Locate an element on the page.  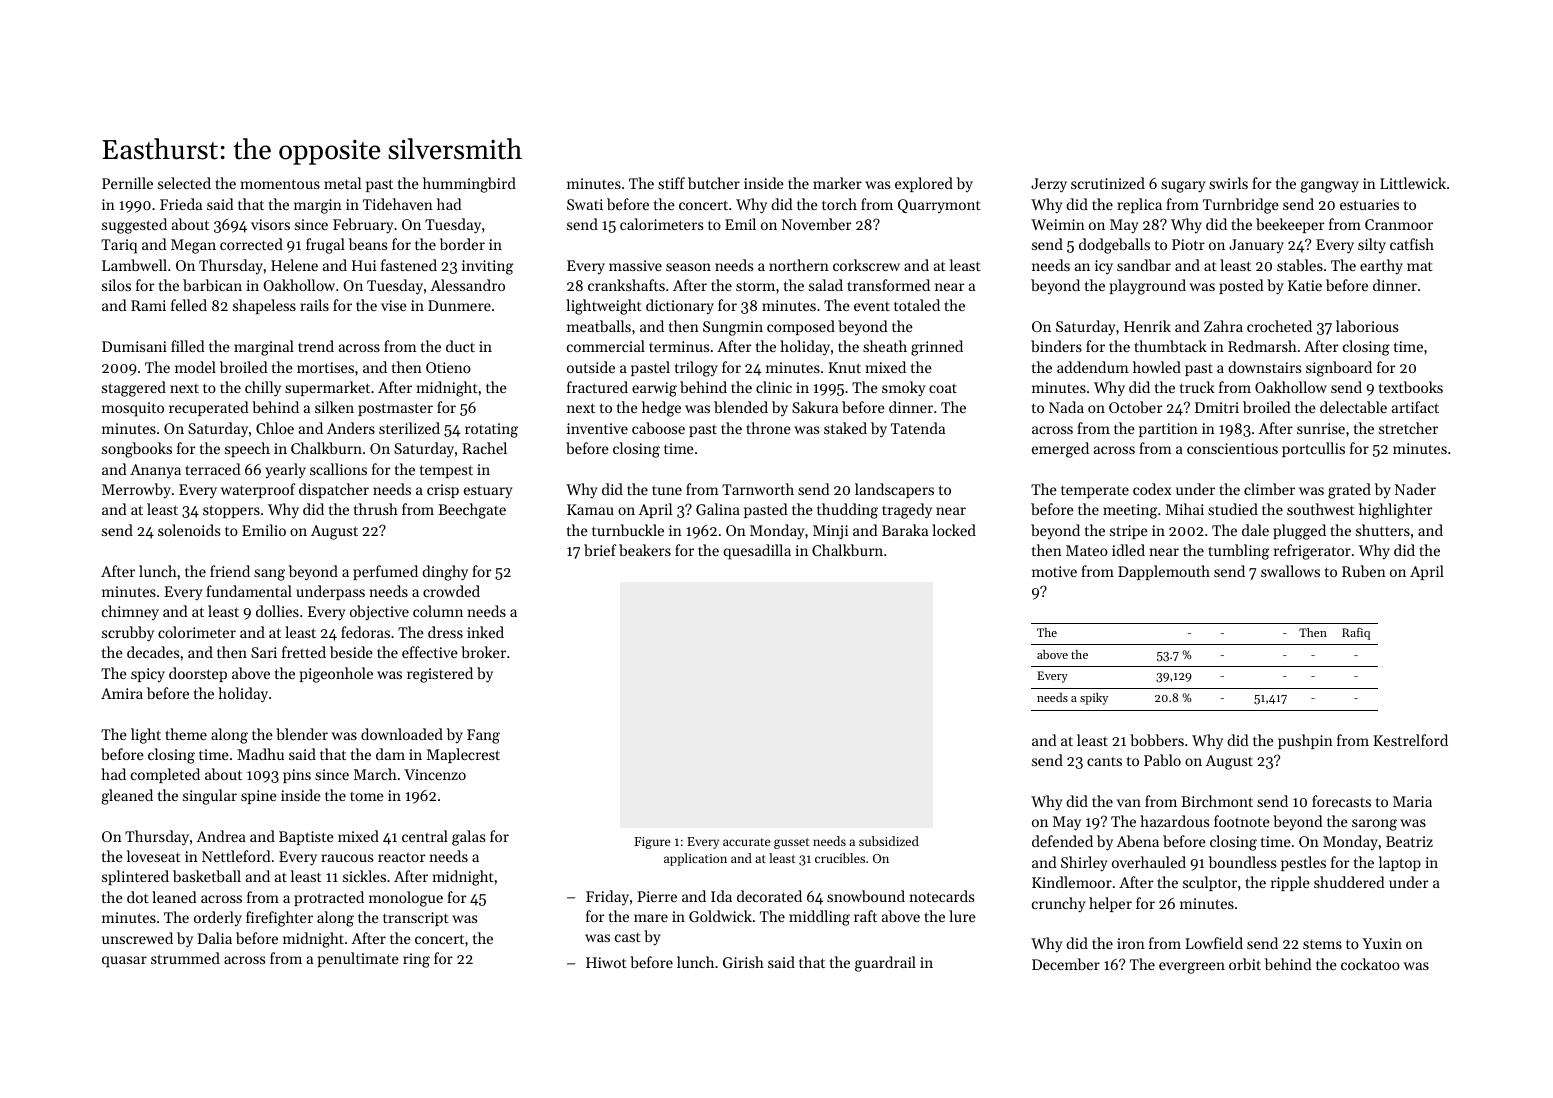
locked is located at coordinates (954, 530).
